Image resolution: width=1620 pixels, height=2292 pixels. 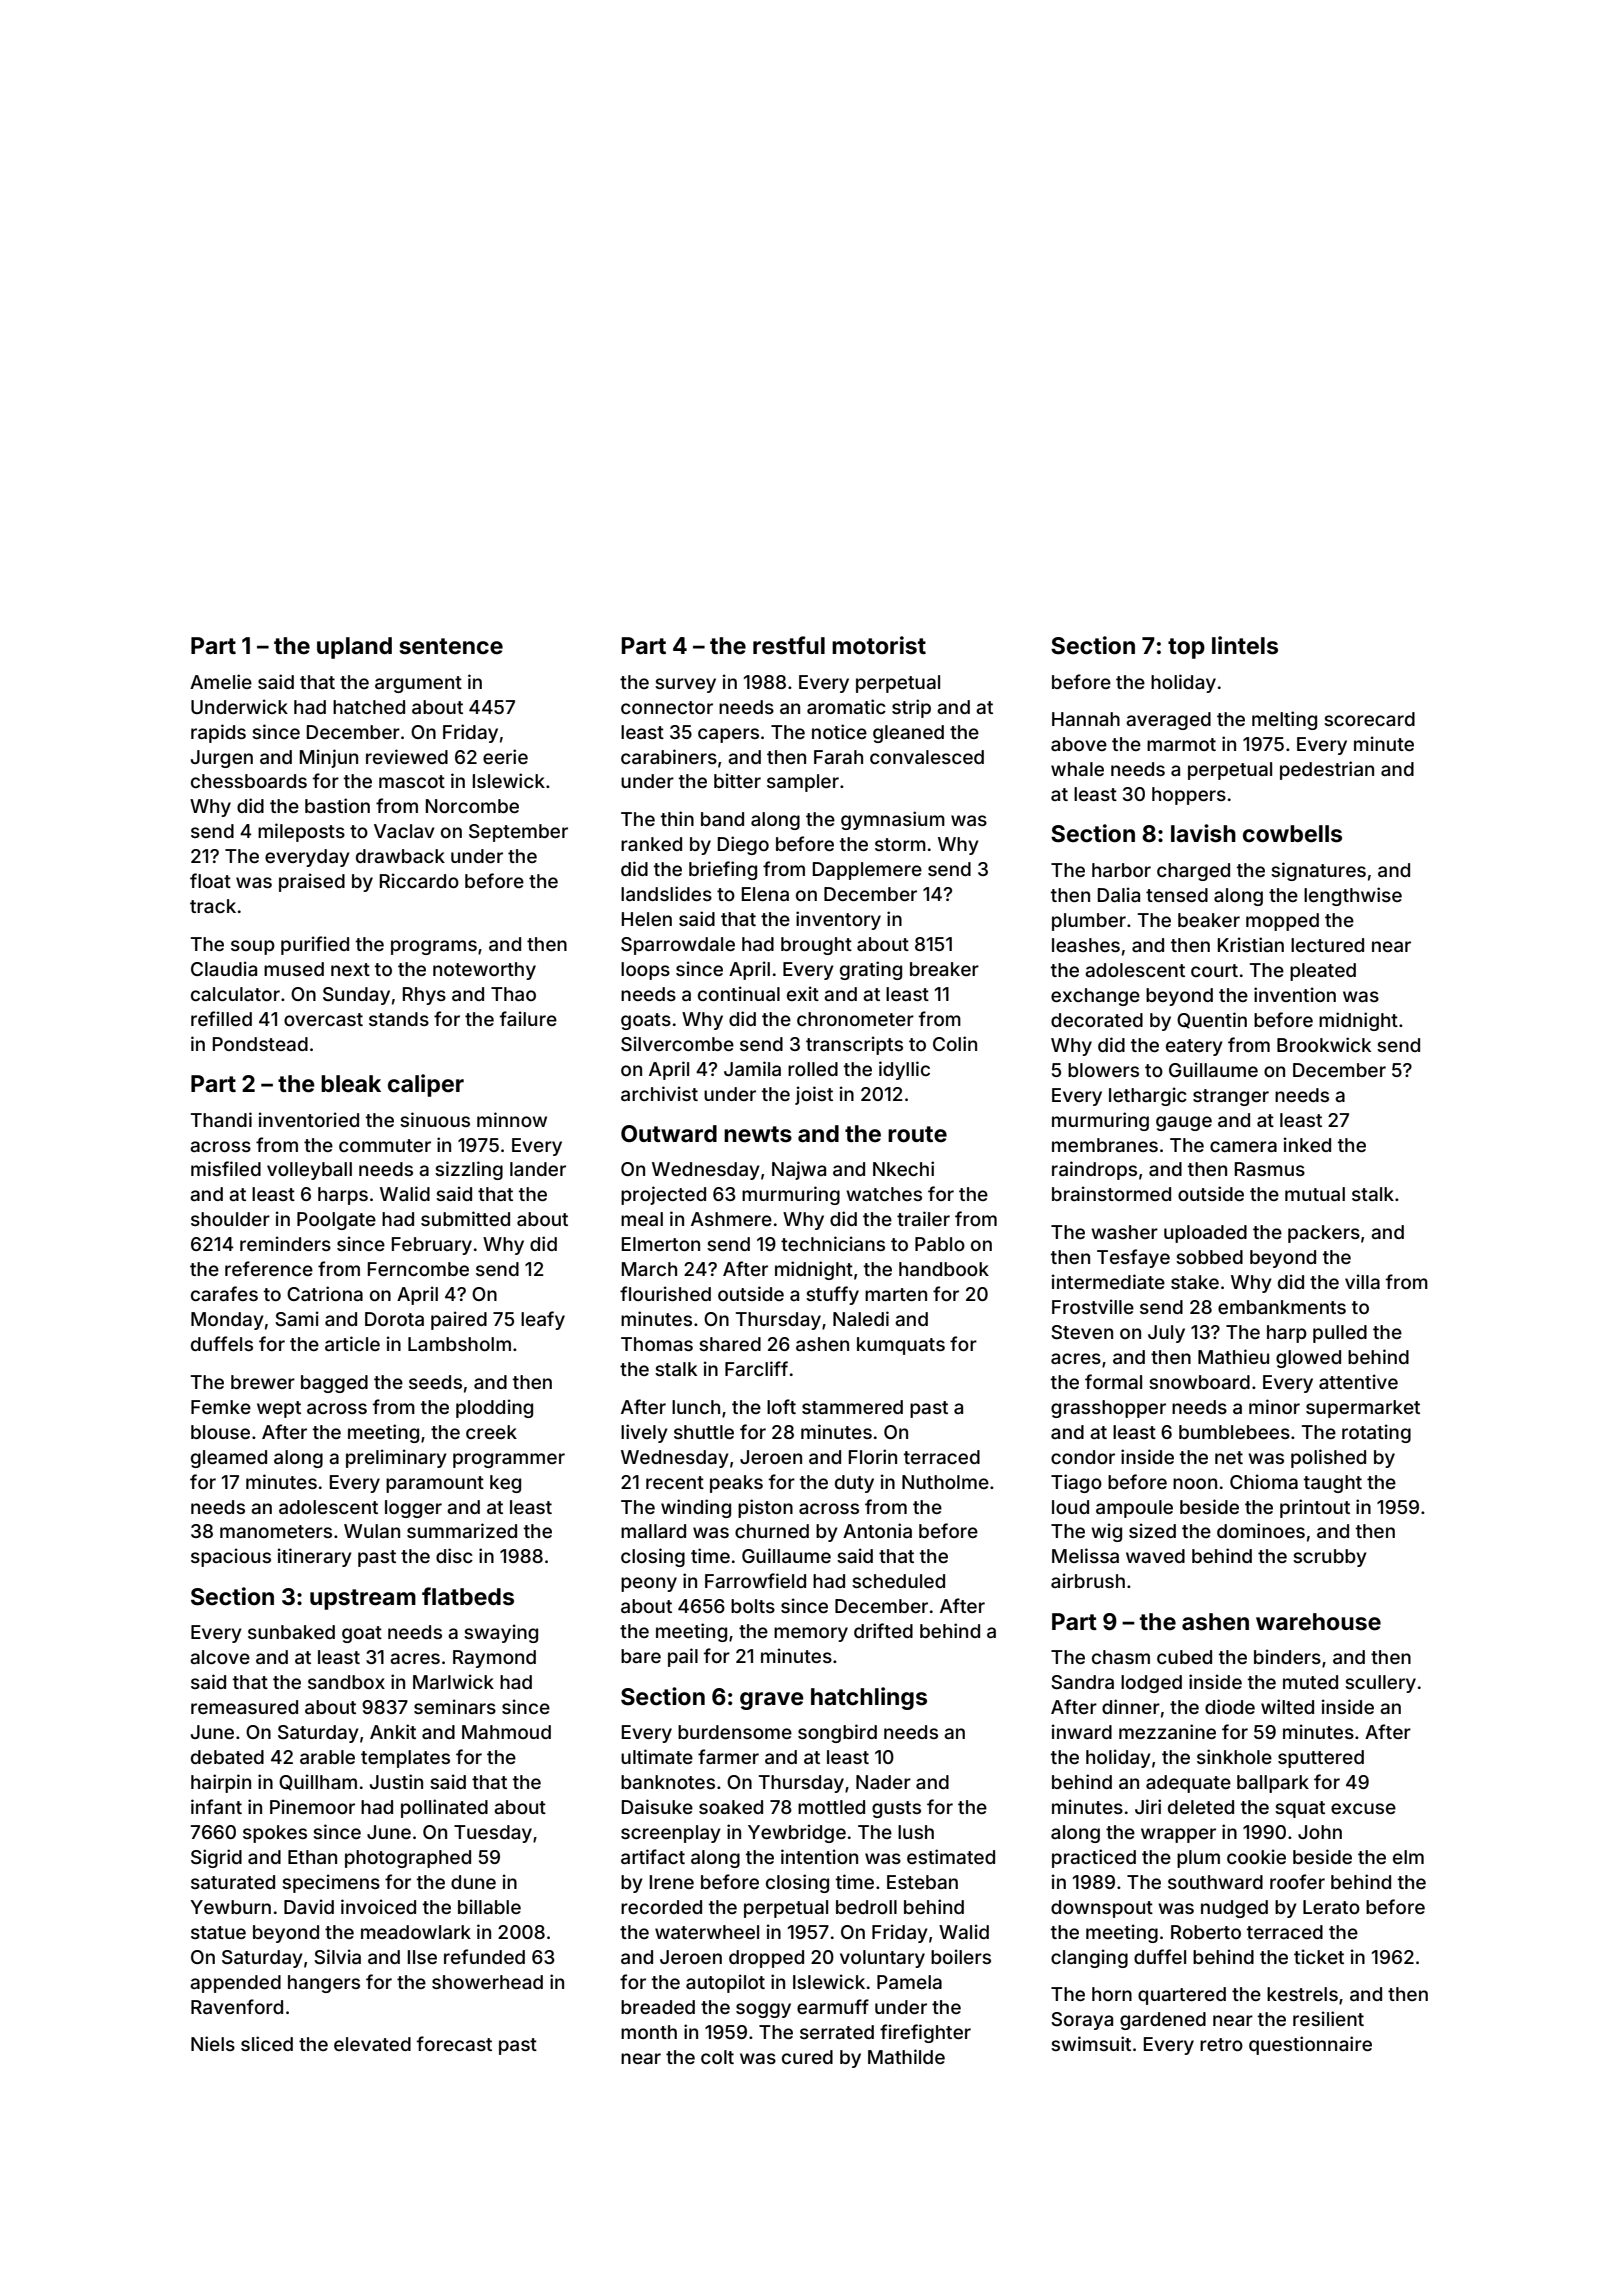 What do you see at coordinates (267, 2043) in the screenshot?
I see `sliced` at bounding box center [267, 2043].
